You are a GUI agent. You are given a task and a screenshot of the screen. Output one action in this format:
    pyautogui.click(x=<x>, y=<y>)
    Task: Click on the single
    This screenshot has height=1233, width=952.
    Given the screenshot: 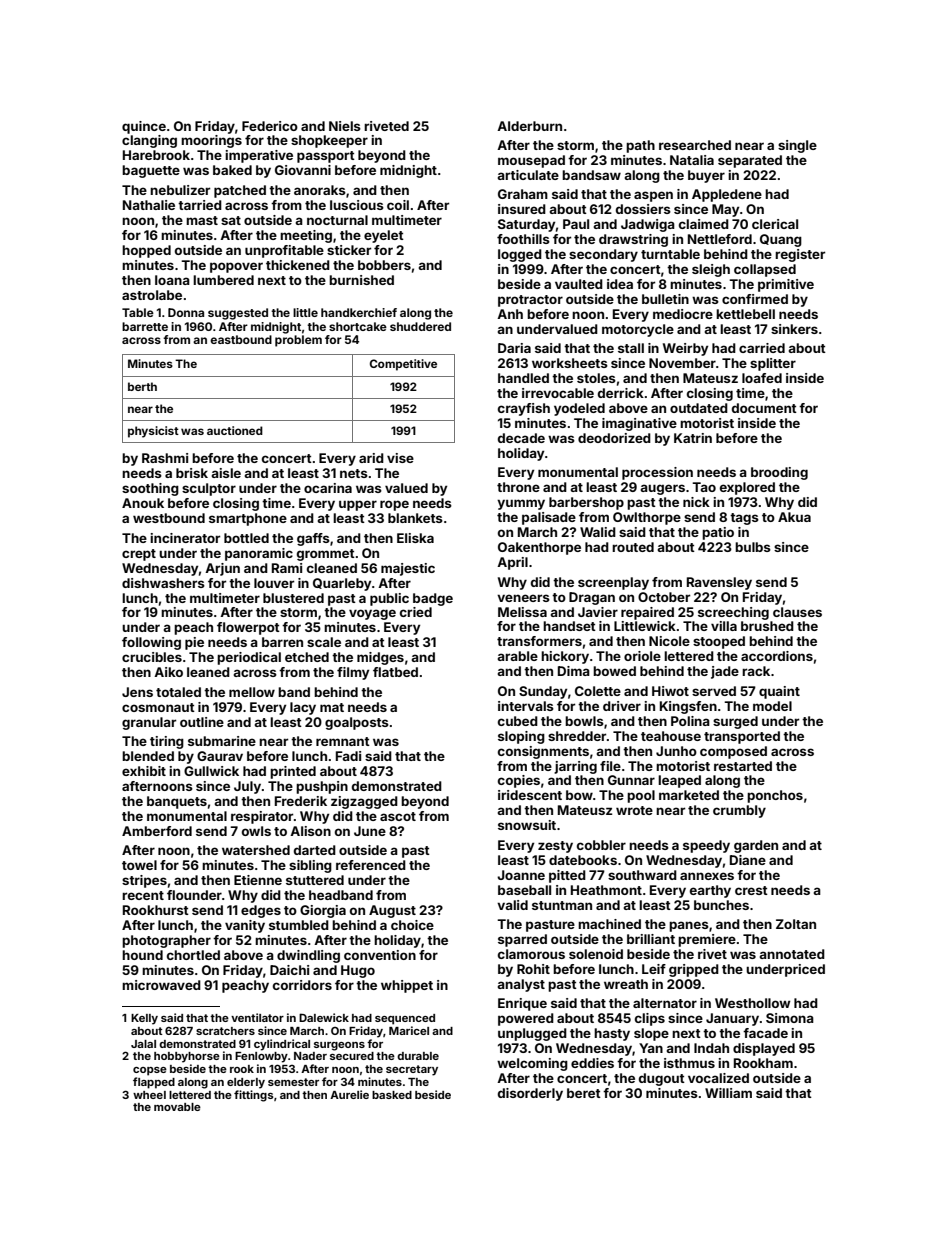 What is the action you would take?
    pyautogui.click(x=797, y=146)
